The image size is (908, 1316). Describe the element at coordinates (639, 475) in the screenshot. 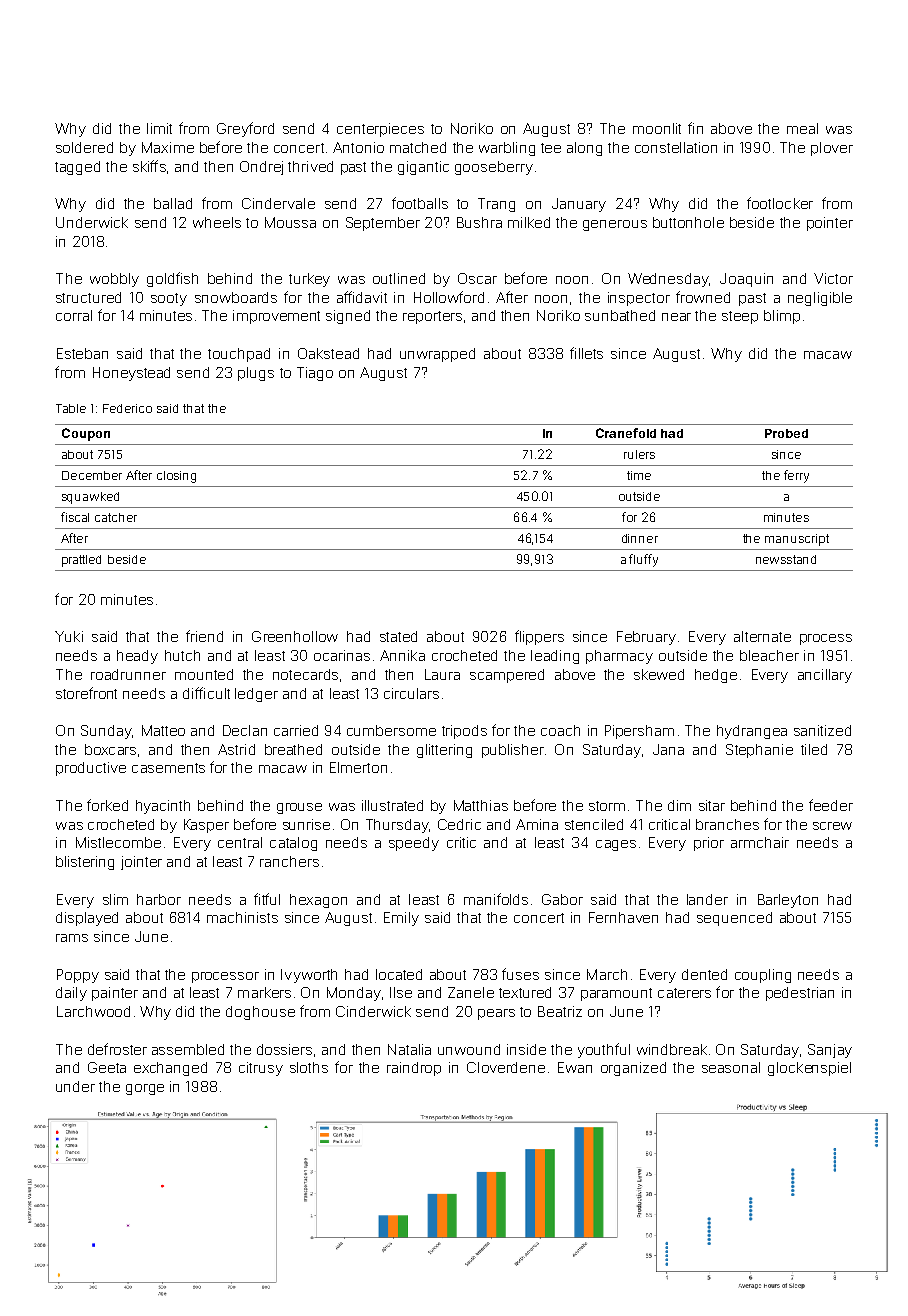

I see `time` at that location.
